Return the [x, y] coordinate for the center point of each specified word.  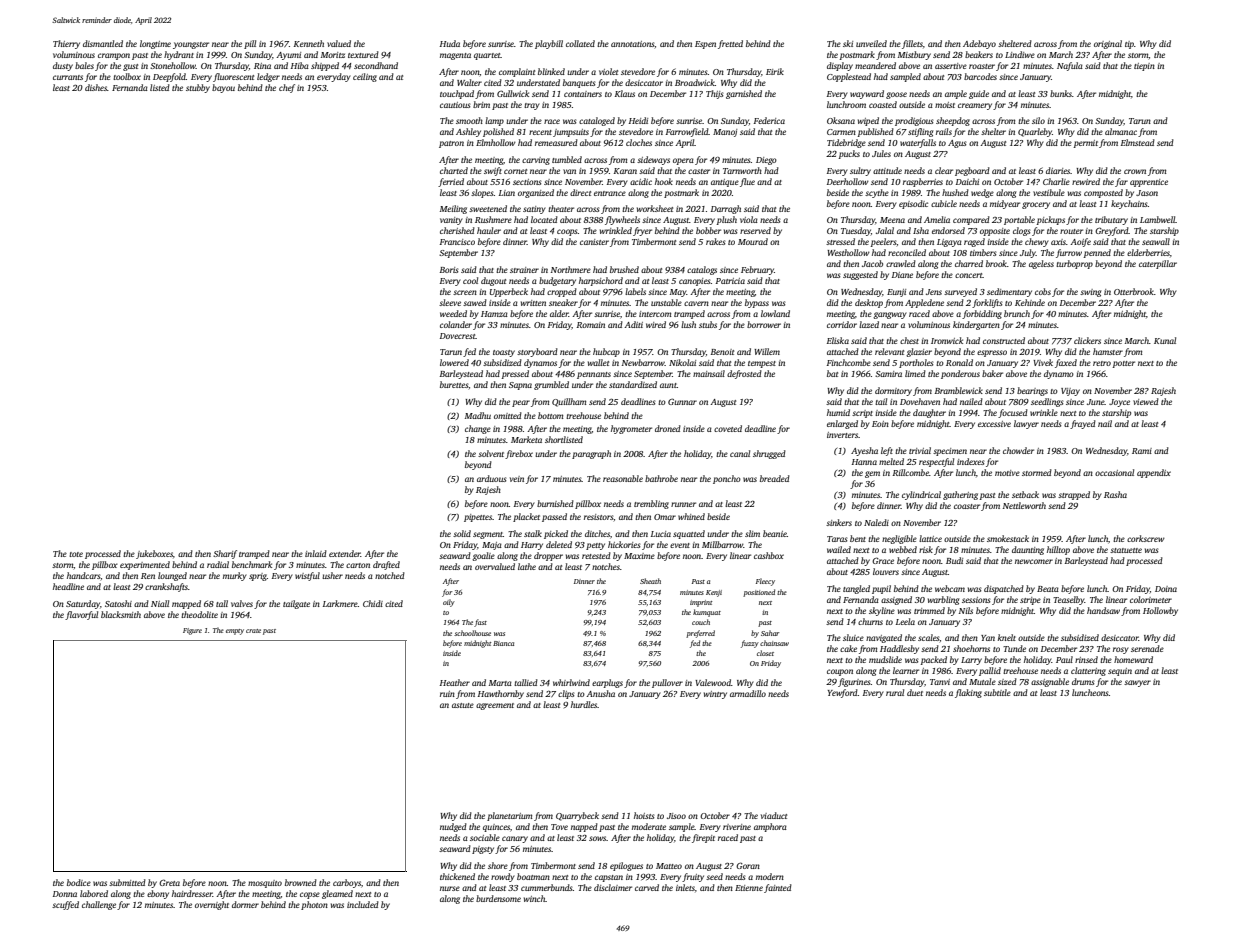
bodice [79, 882]
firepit [703, 838]
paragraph [591, 454]
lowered [454, 362]
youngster [191, 45]
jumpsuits [571, 133]
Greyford [1112, 231]
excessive [994, 424]
